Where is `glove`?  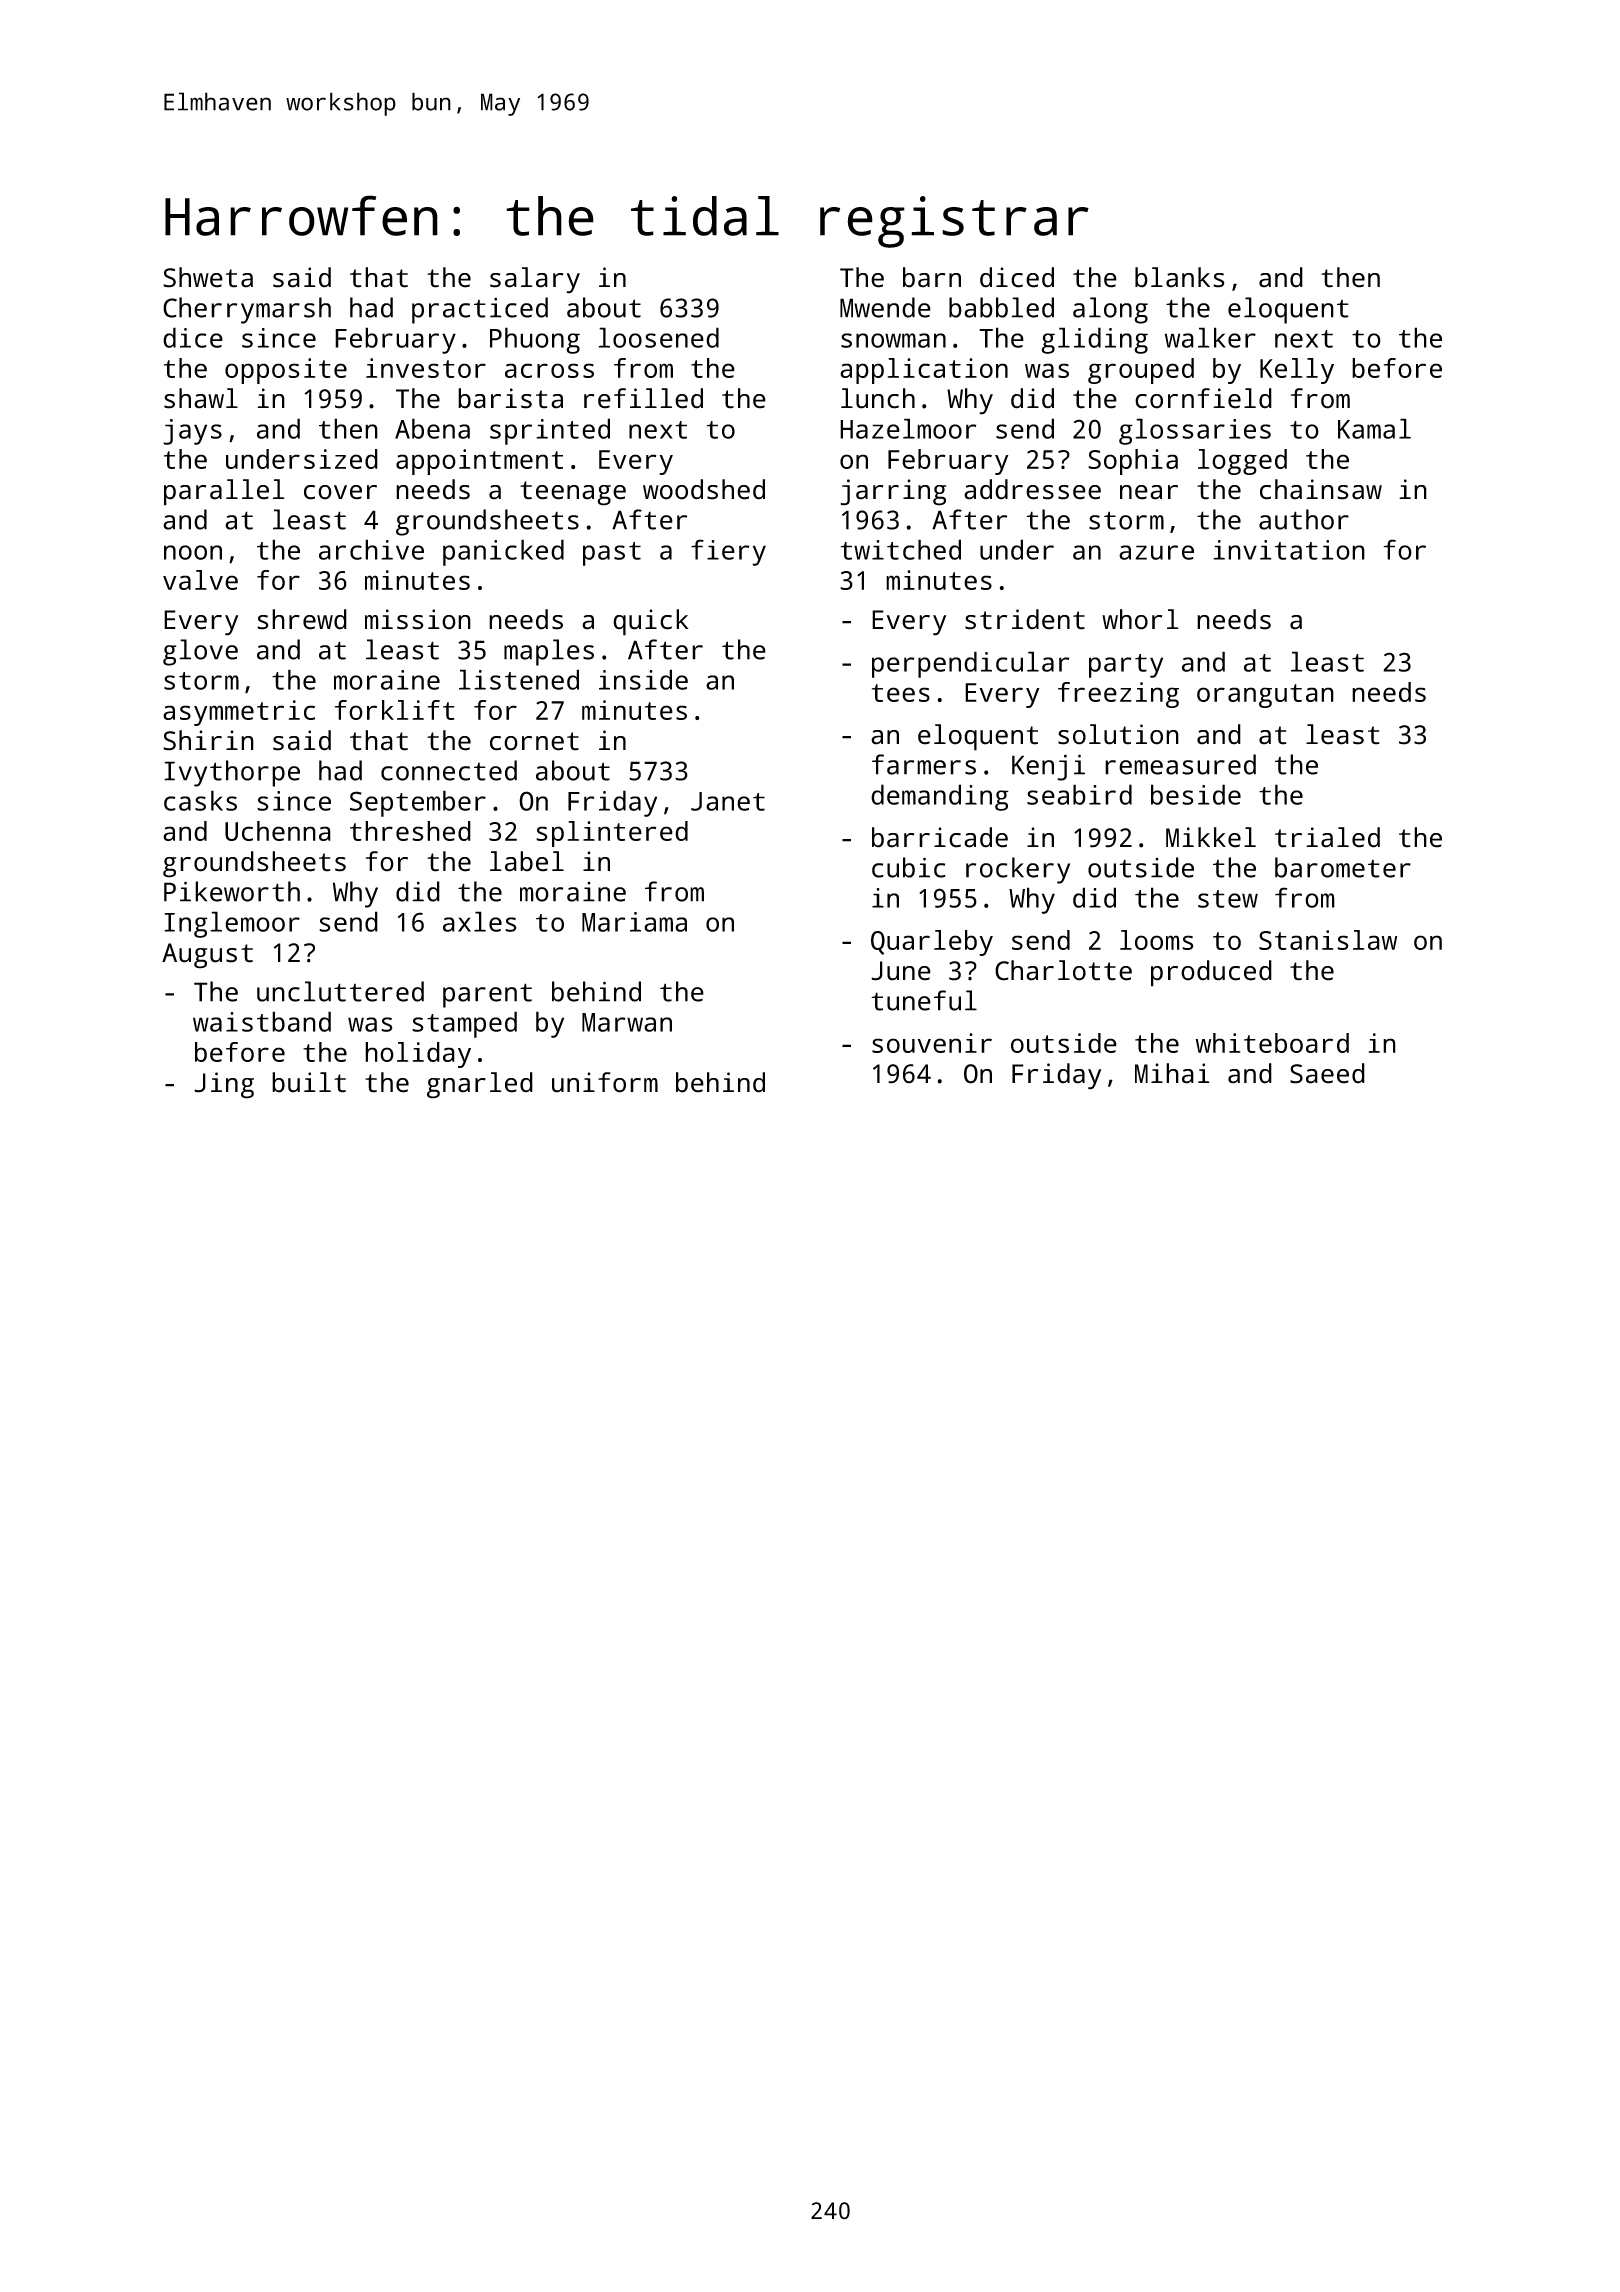
glove is located at coordinates (200, 652).
